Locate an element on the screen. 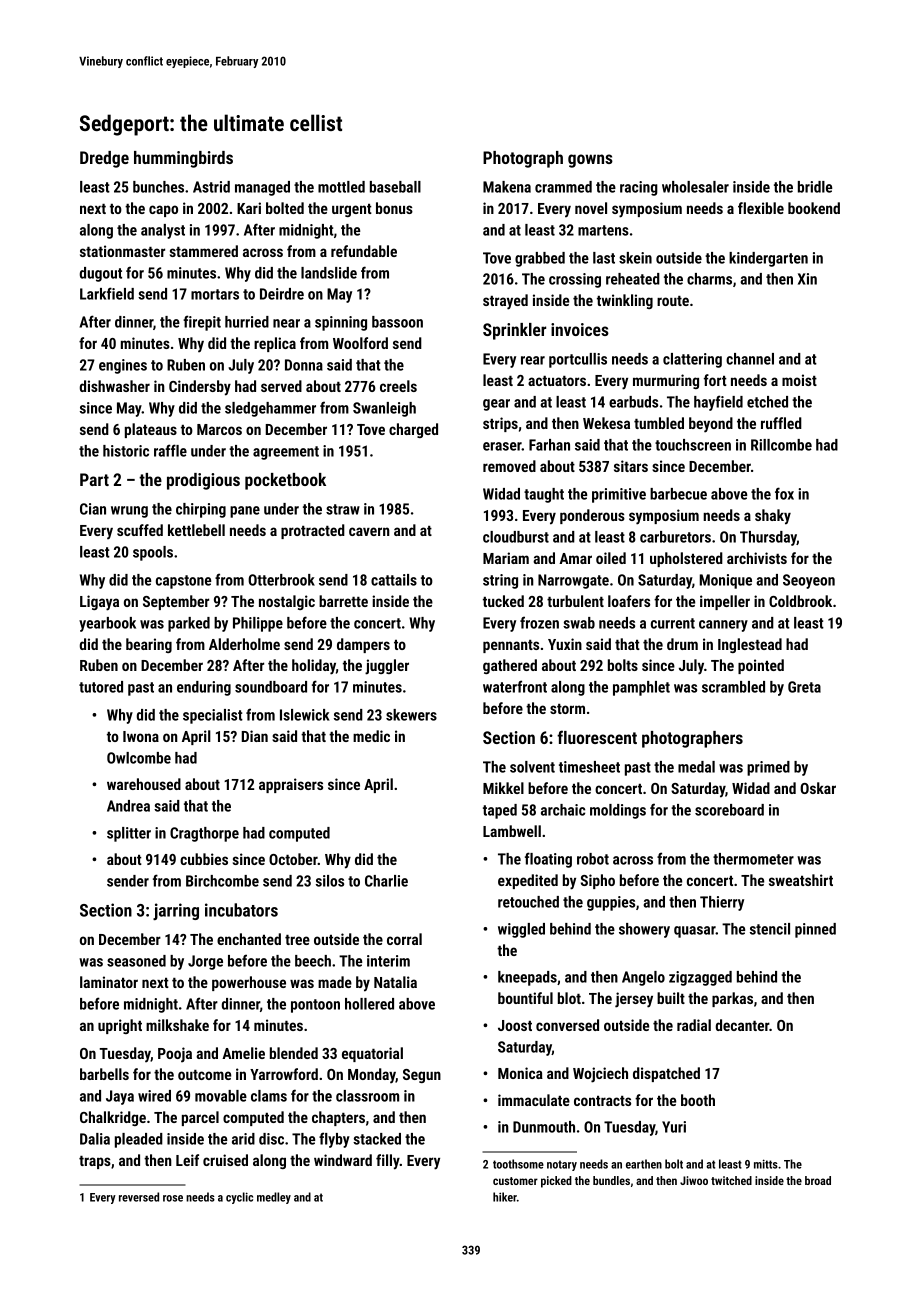  medic is located at coordinates (371, 736).
